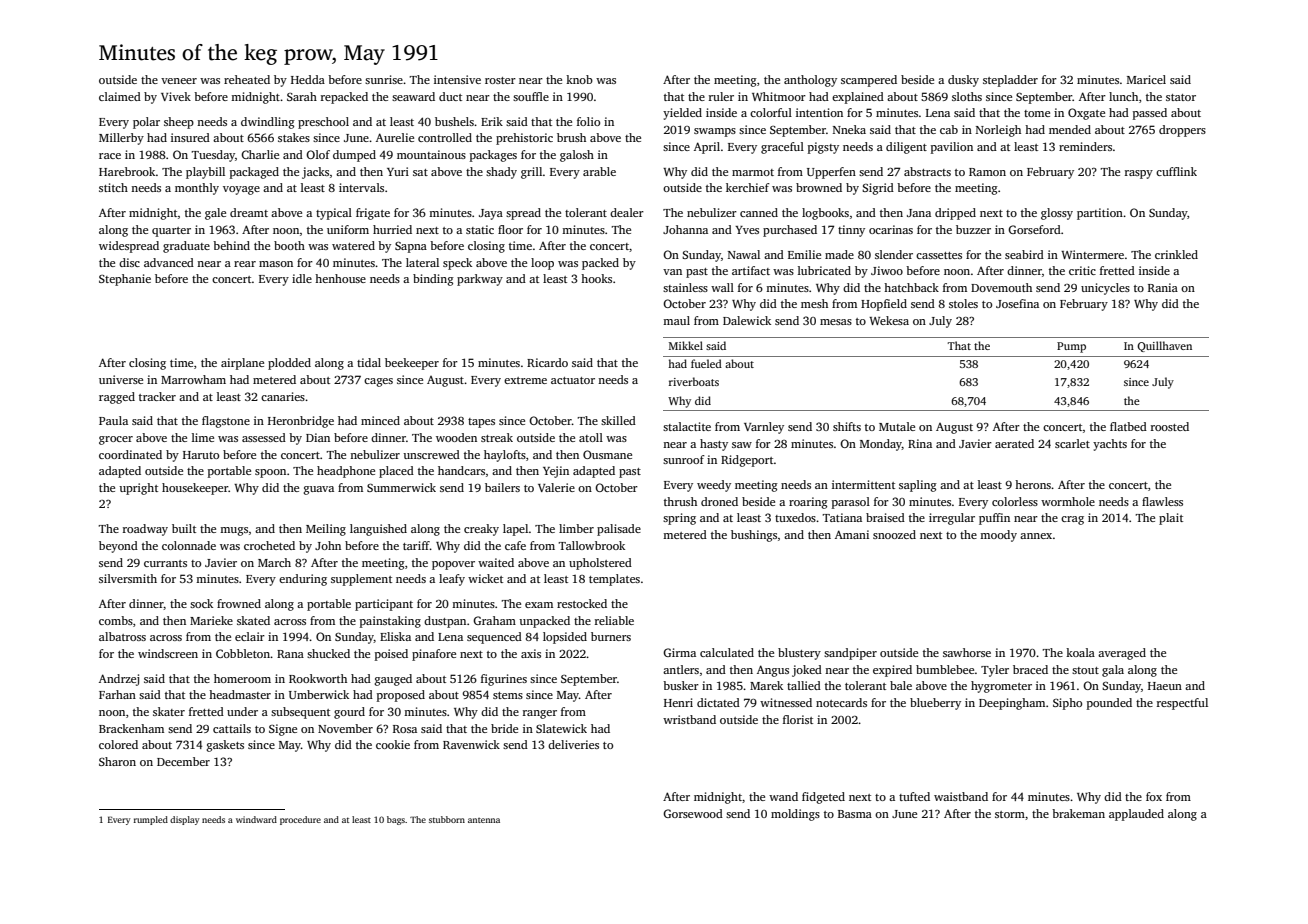 The height and width of the screenshot is (924, 1308). Describe the element at coordinates (967, 96) in the screenshot. I see `sloths` at that location.
